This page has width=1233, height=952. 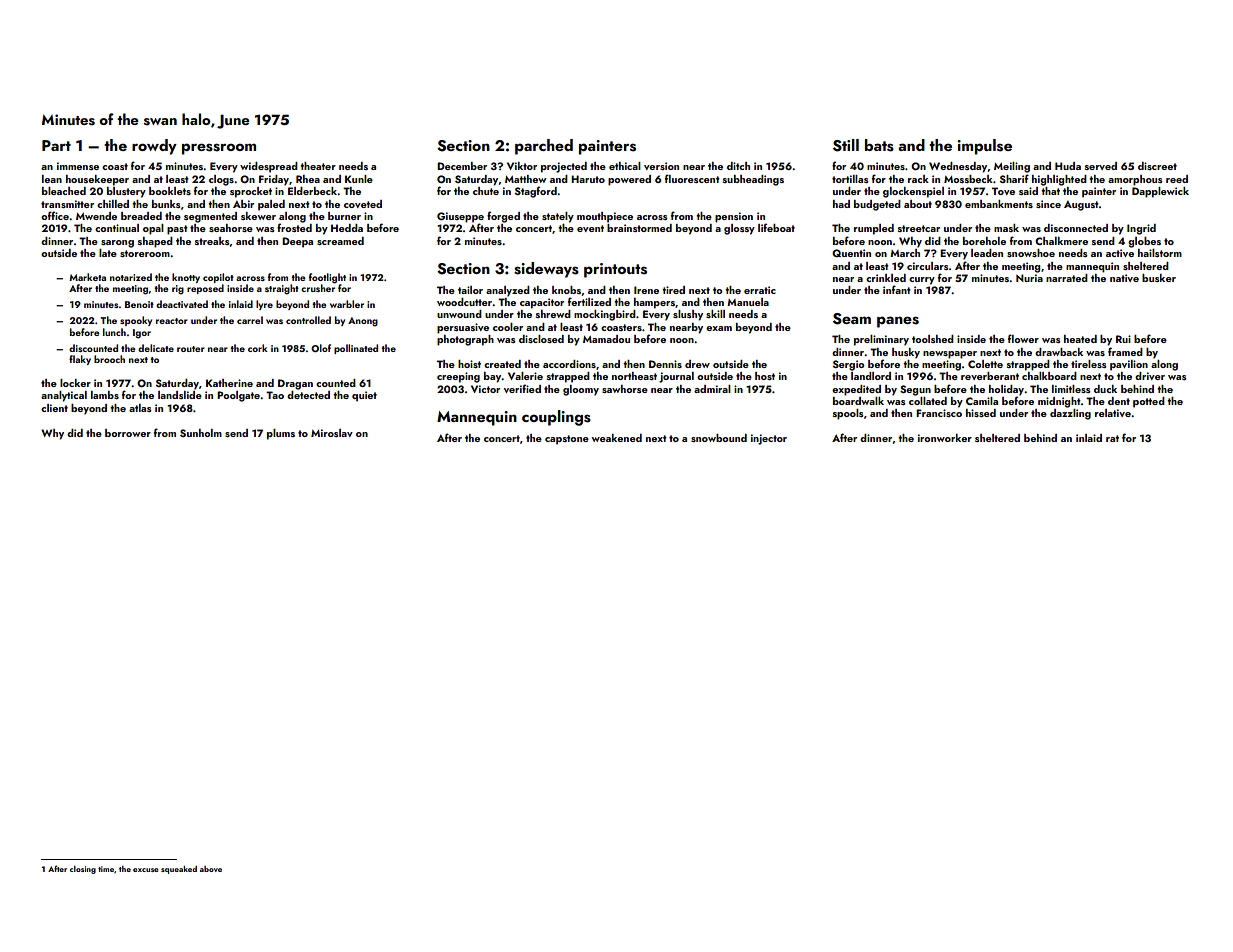 I want to click on above, so click(x=211, y=869).
